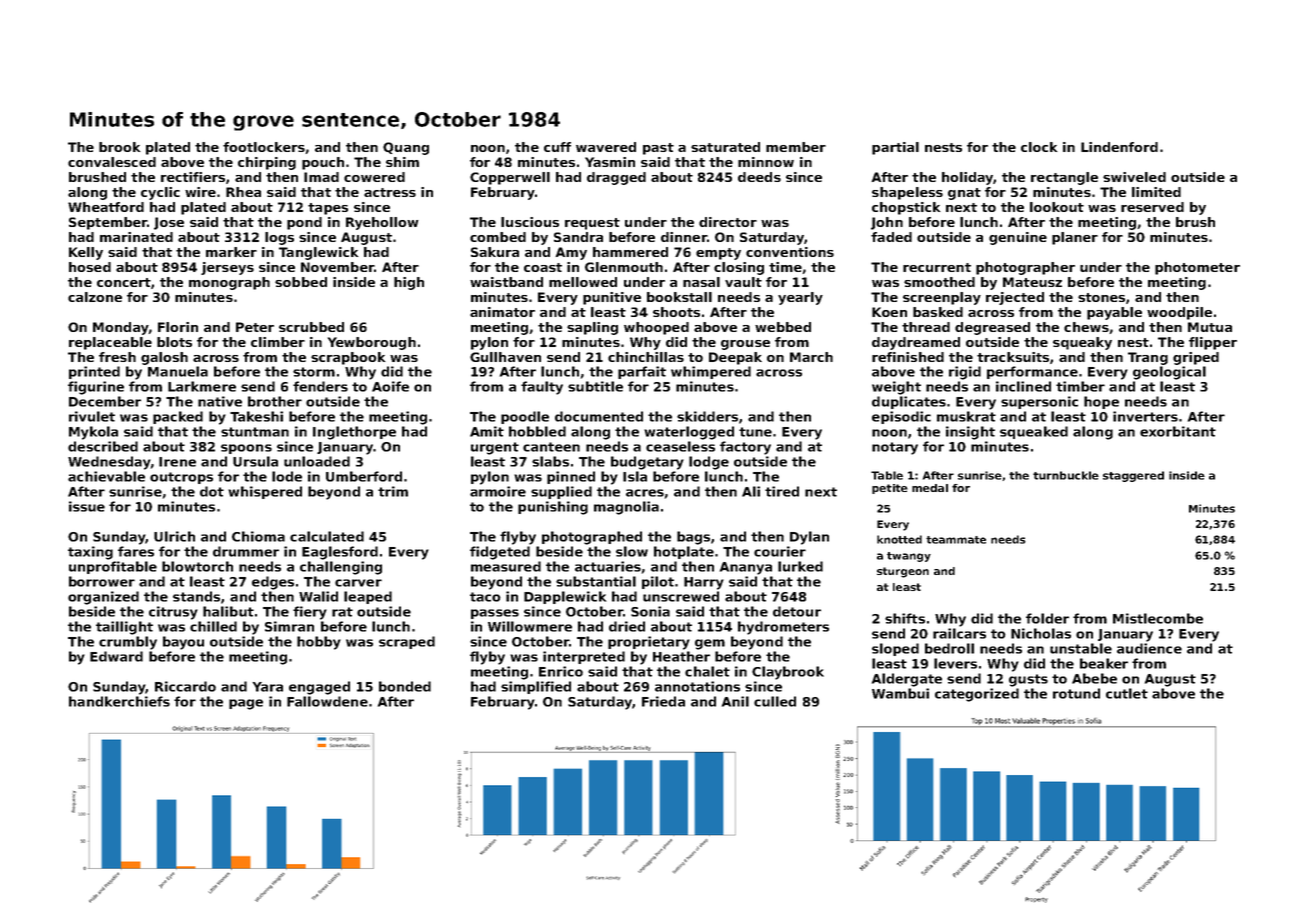 The image size is (1308, 924). Describe the element at coordinates (246, 704) in the page. I see `page` at that location.
